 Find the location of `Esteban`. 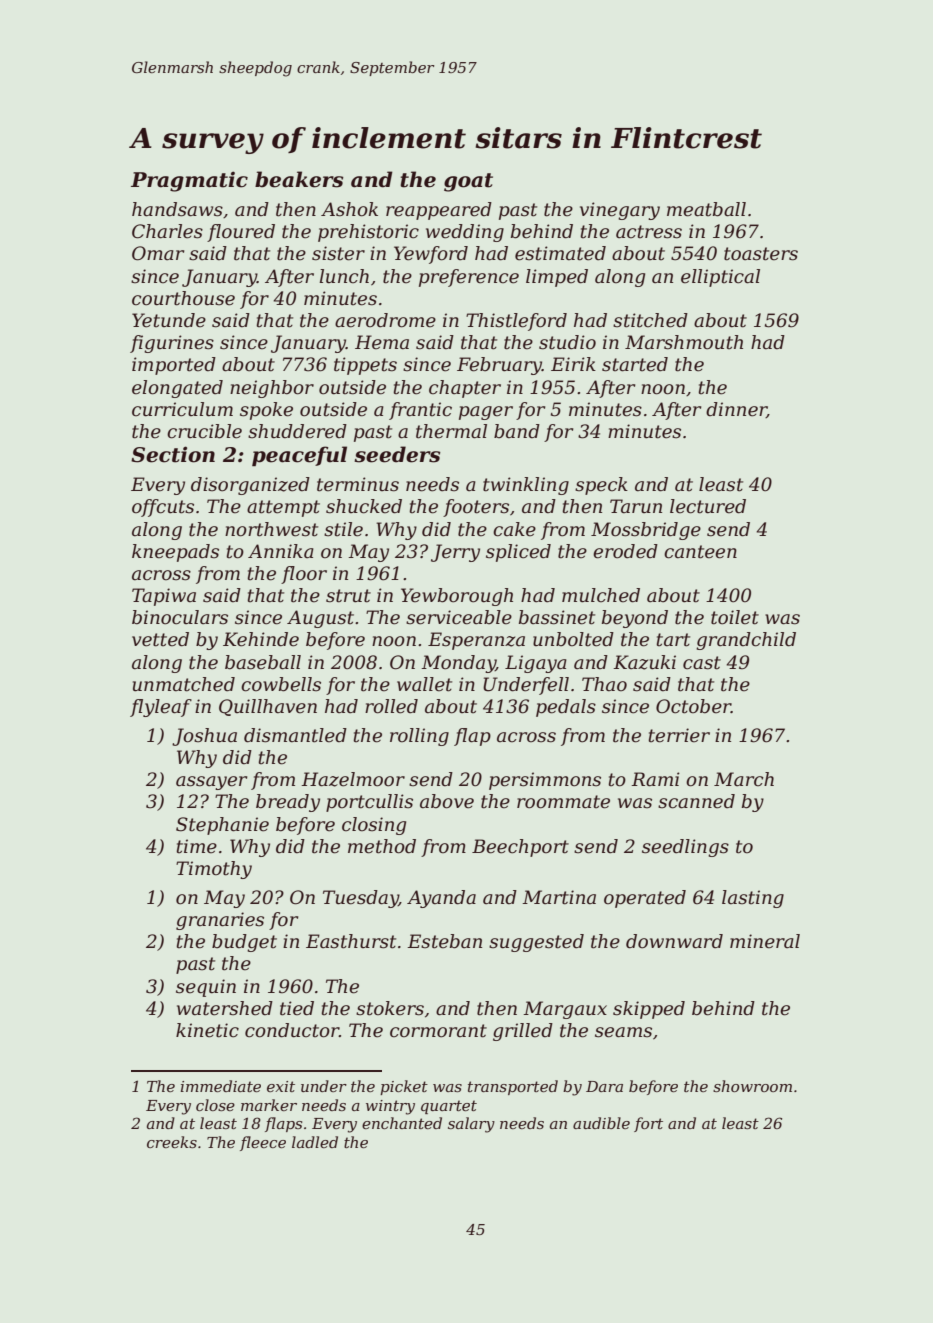

Esteban is located at coordinates (444, 941).
